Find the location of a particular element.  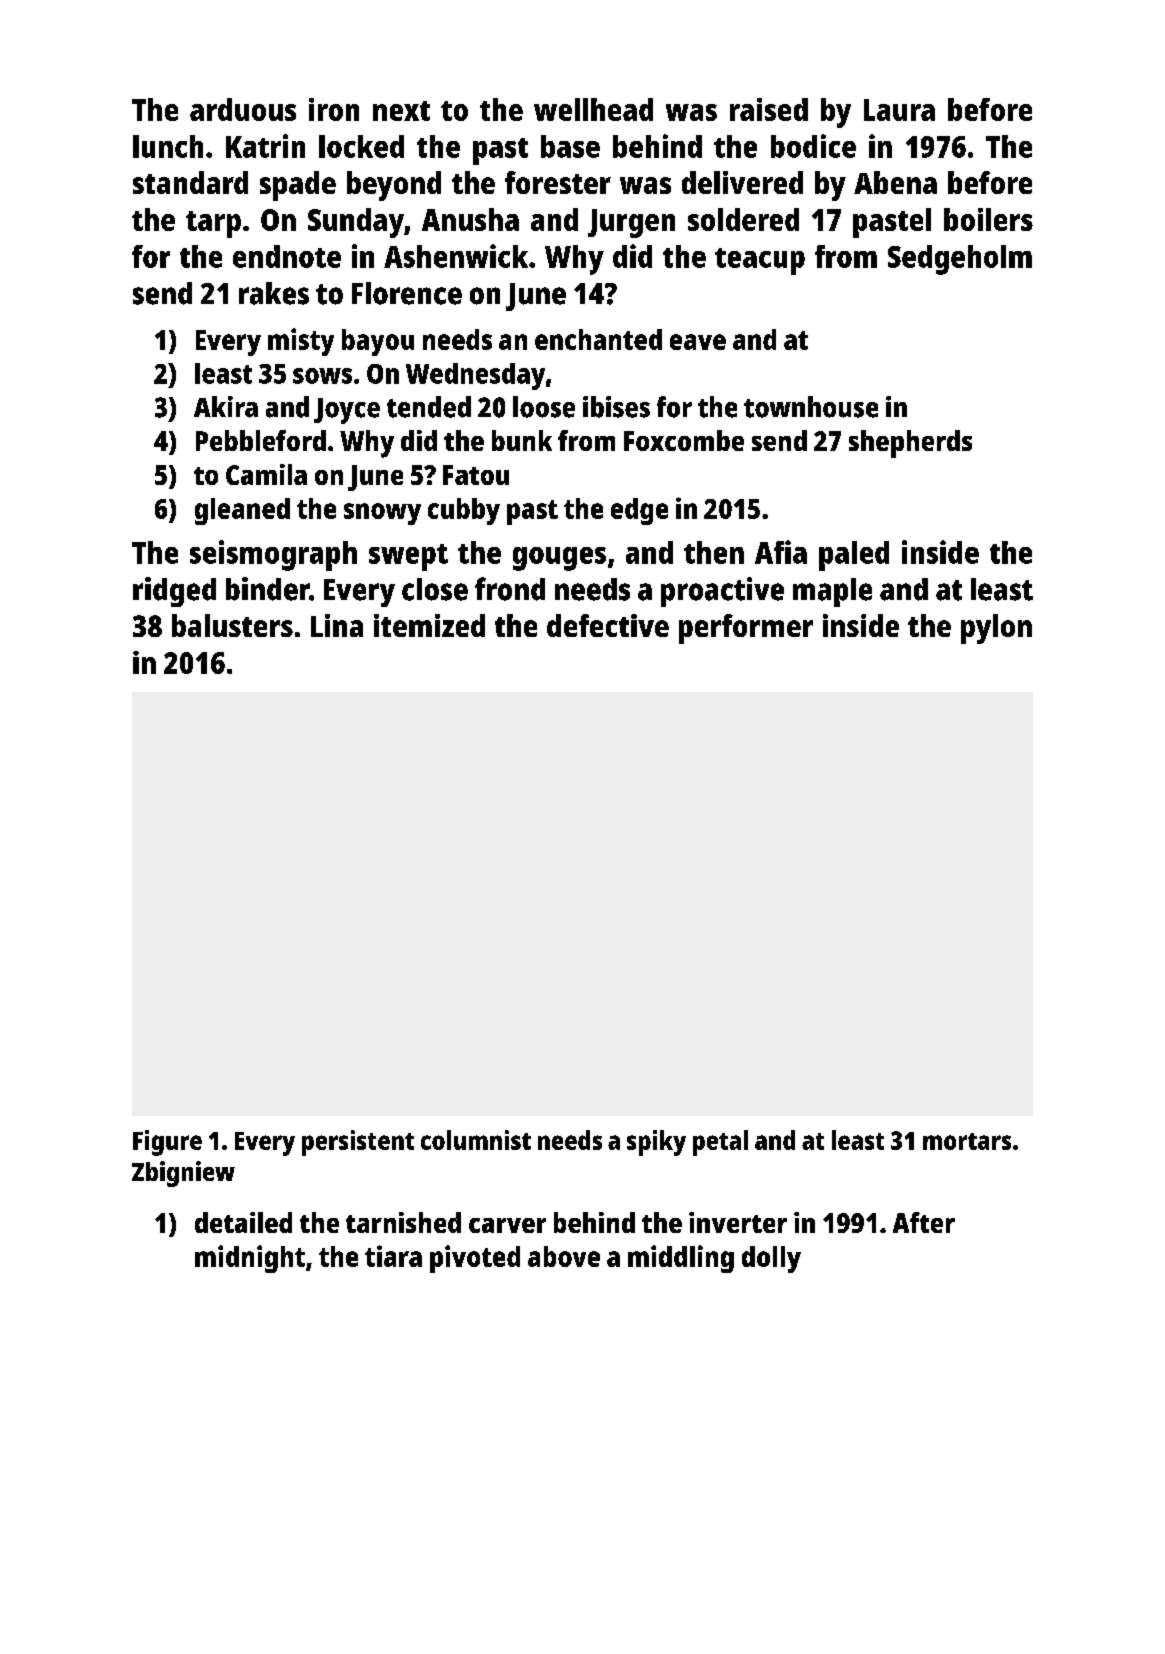

Figure is located at coordinates (167, 1143).
